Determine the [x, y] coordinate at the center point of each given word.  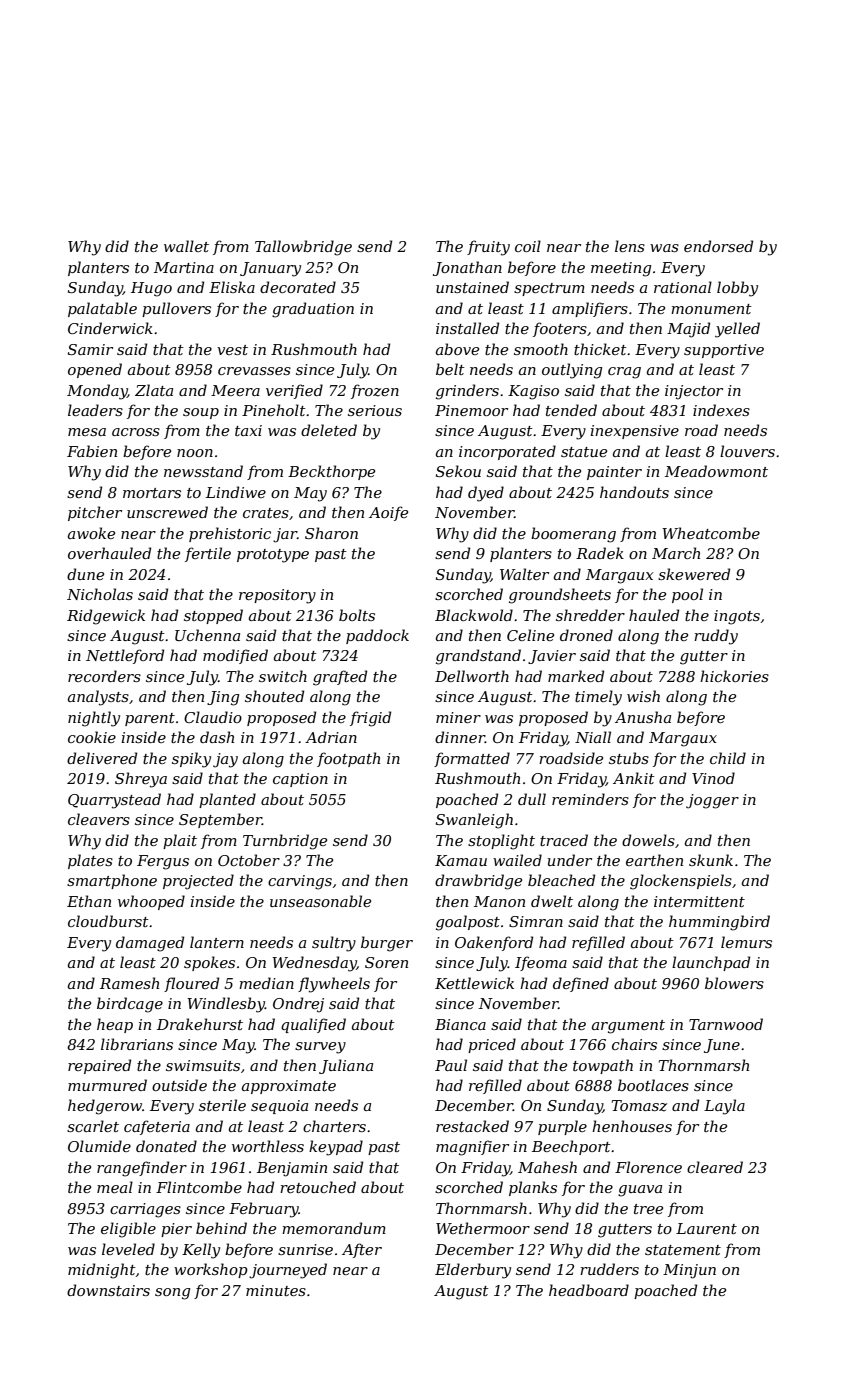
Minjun [689, 1271]
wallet [186, 246]
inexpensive [634, 432]
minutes [276, 1290]
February [264, 1210]
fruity [488, 248]
